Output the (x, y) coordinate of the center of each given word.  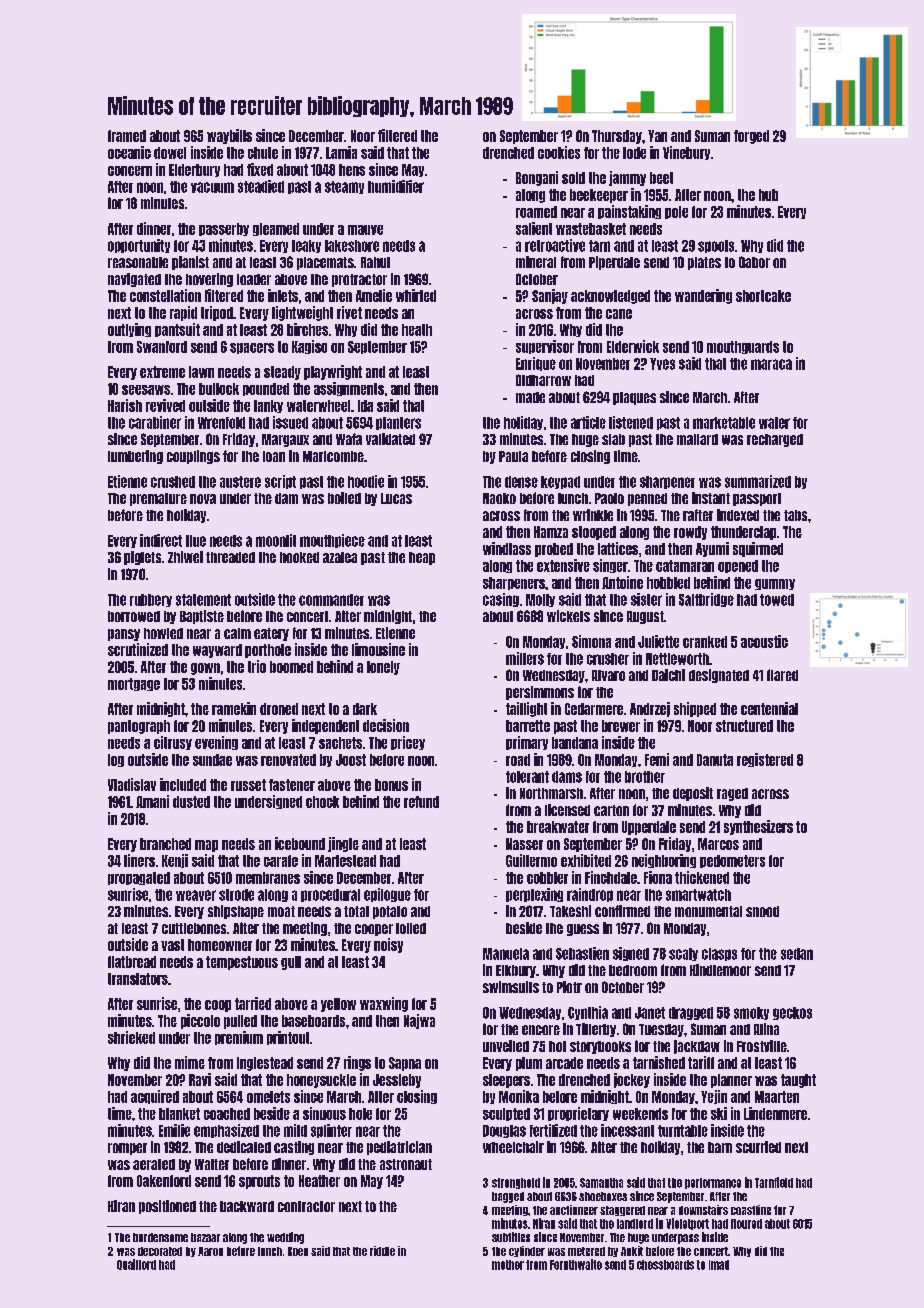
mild (295, 1130)
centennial (769, 708)
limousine (378, 649)
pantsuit (177, 330)
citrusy (173, 743)
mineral (536, 262)
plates (704, 263)
